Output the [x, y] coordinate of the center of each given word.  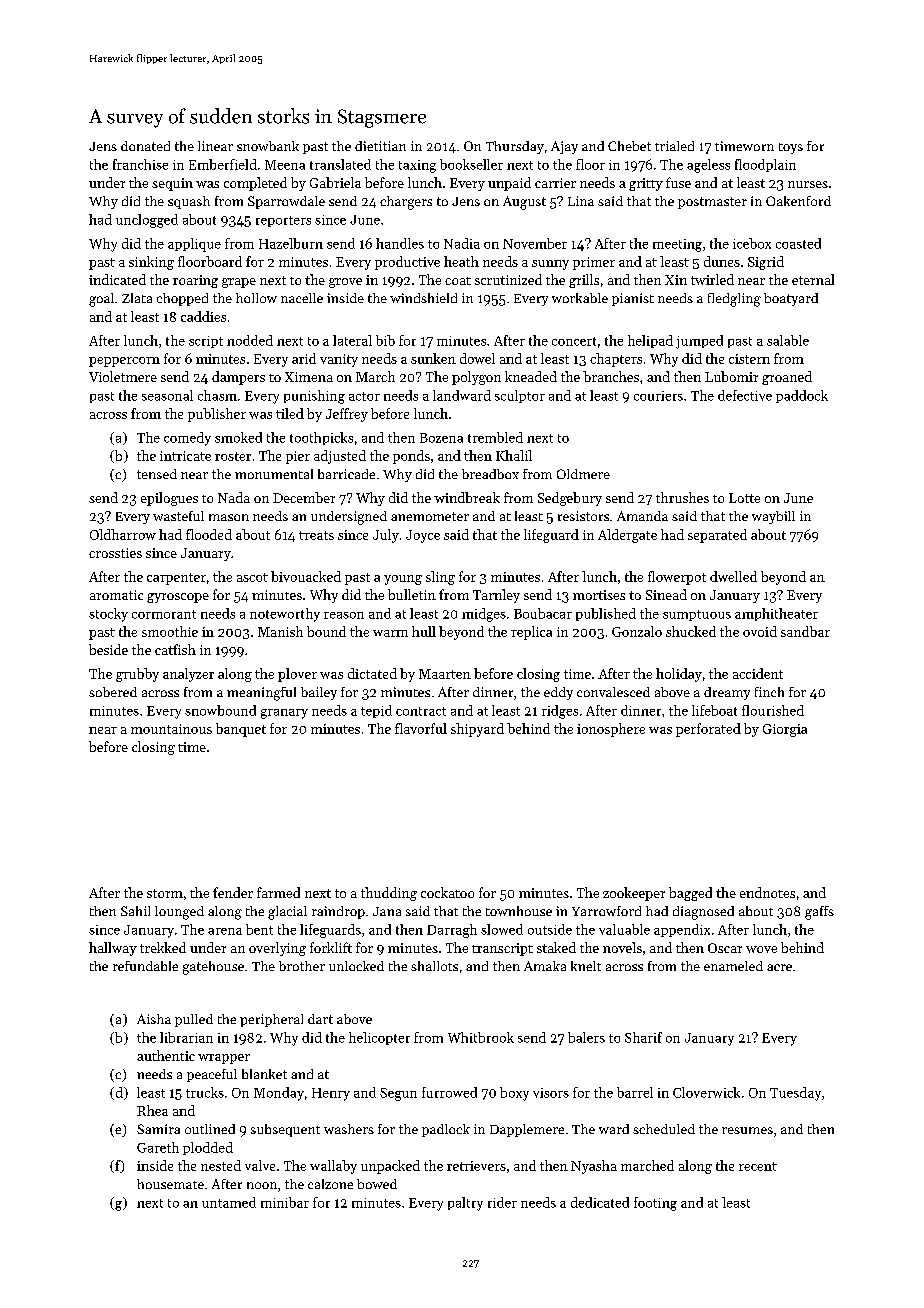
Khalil [514, 455]
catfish [175, 649]
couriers [658, 396]
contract [421, 711]
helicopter [379, 1038]
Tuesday [795, 1094]
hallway [113, 949]
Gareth [158, 1147]
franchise [140, 164]
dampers [238, 378]
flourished [773, 710]
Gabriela [335, 182]
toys [791, 148]
